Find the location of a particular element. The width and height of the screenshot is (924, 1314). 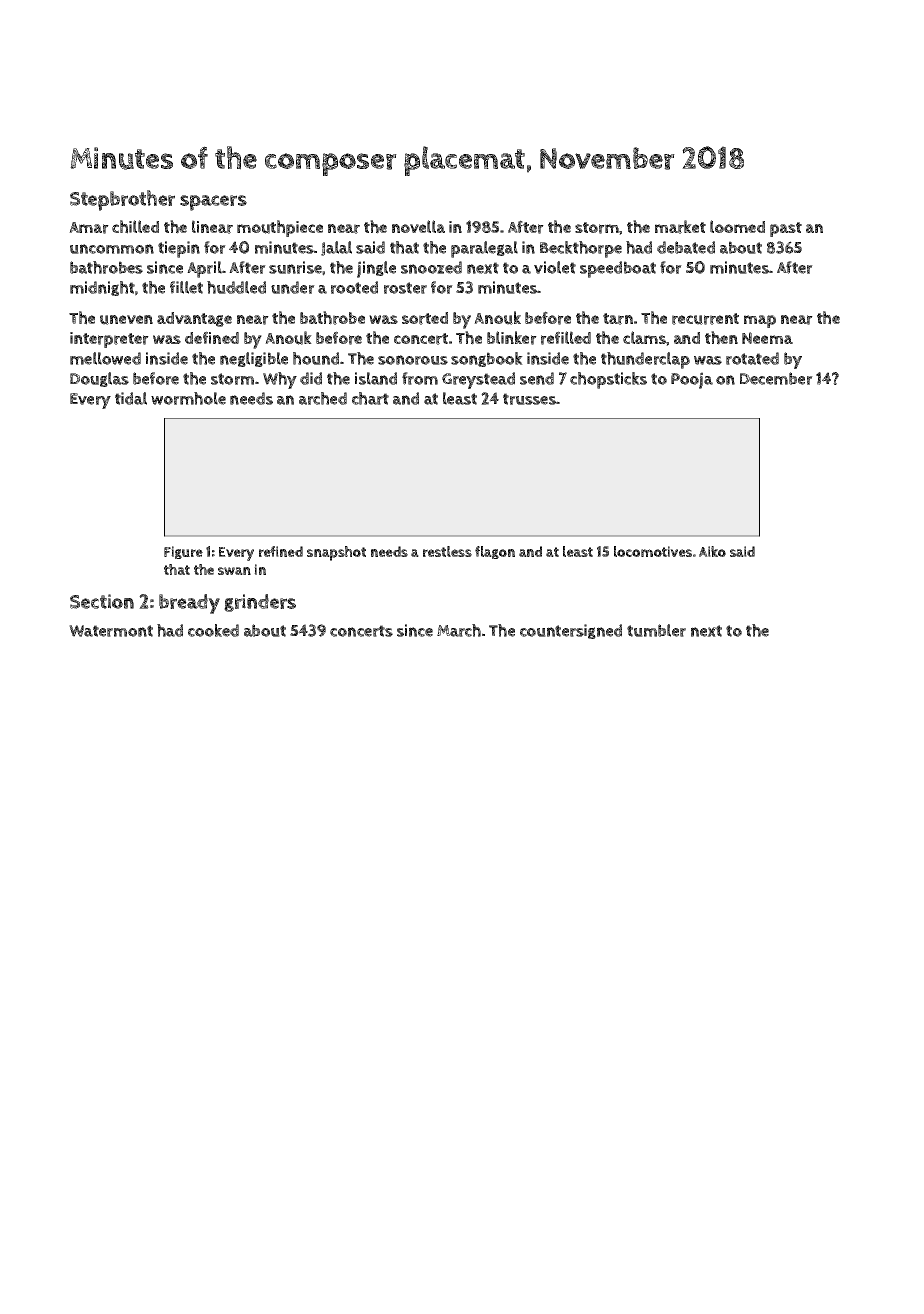

uncommon is located at coordinates (112, 249).
